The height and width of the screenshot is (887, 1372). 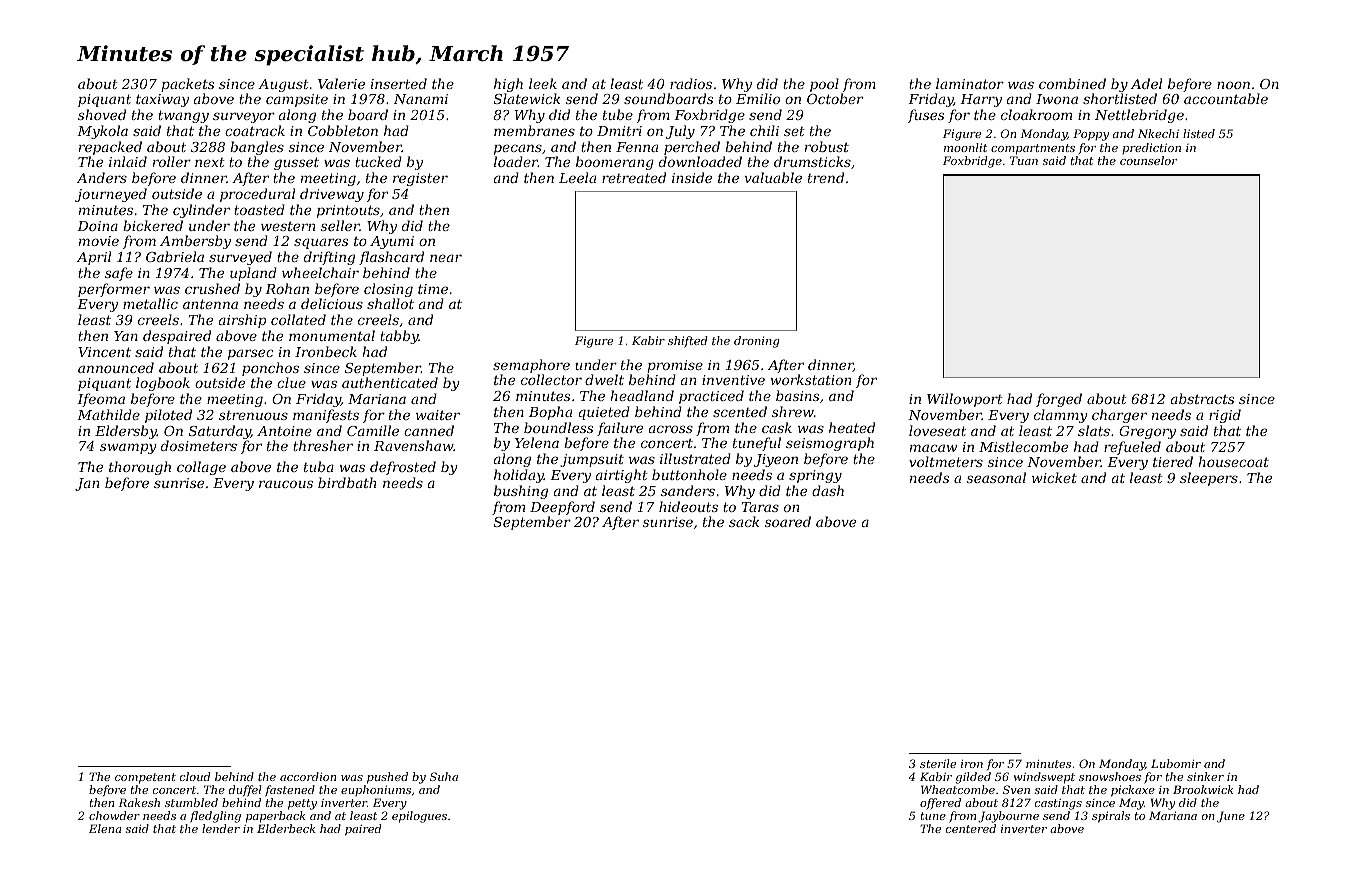 I want to click on lender, so click(x=221, y=828).
